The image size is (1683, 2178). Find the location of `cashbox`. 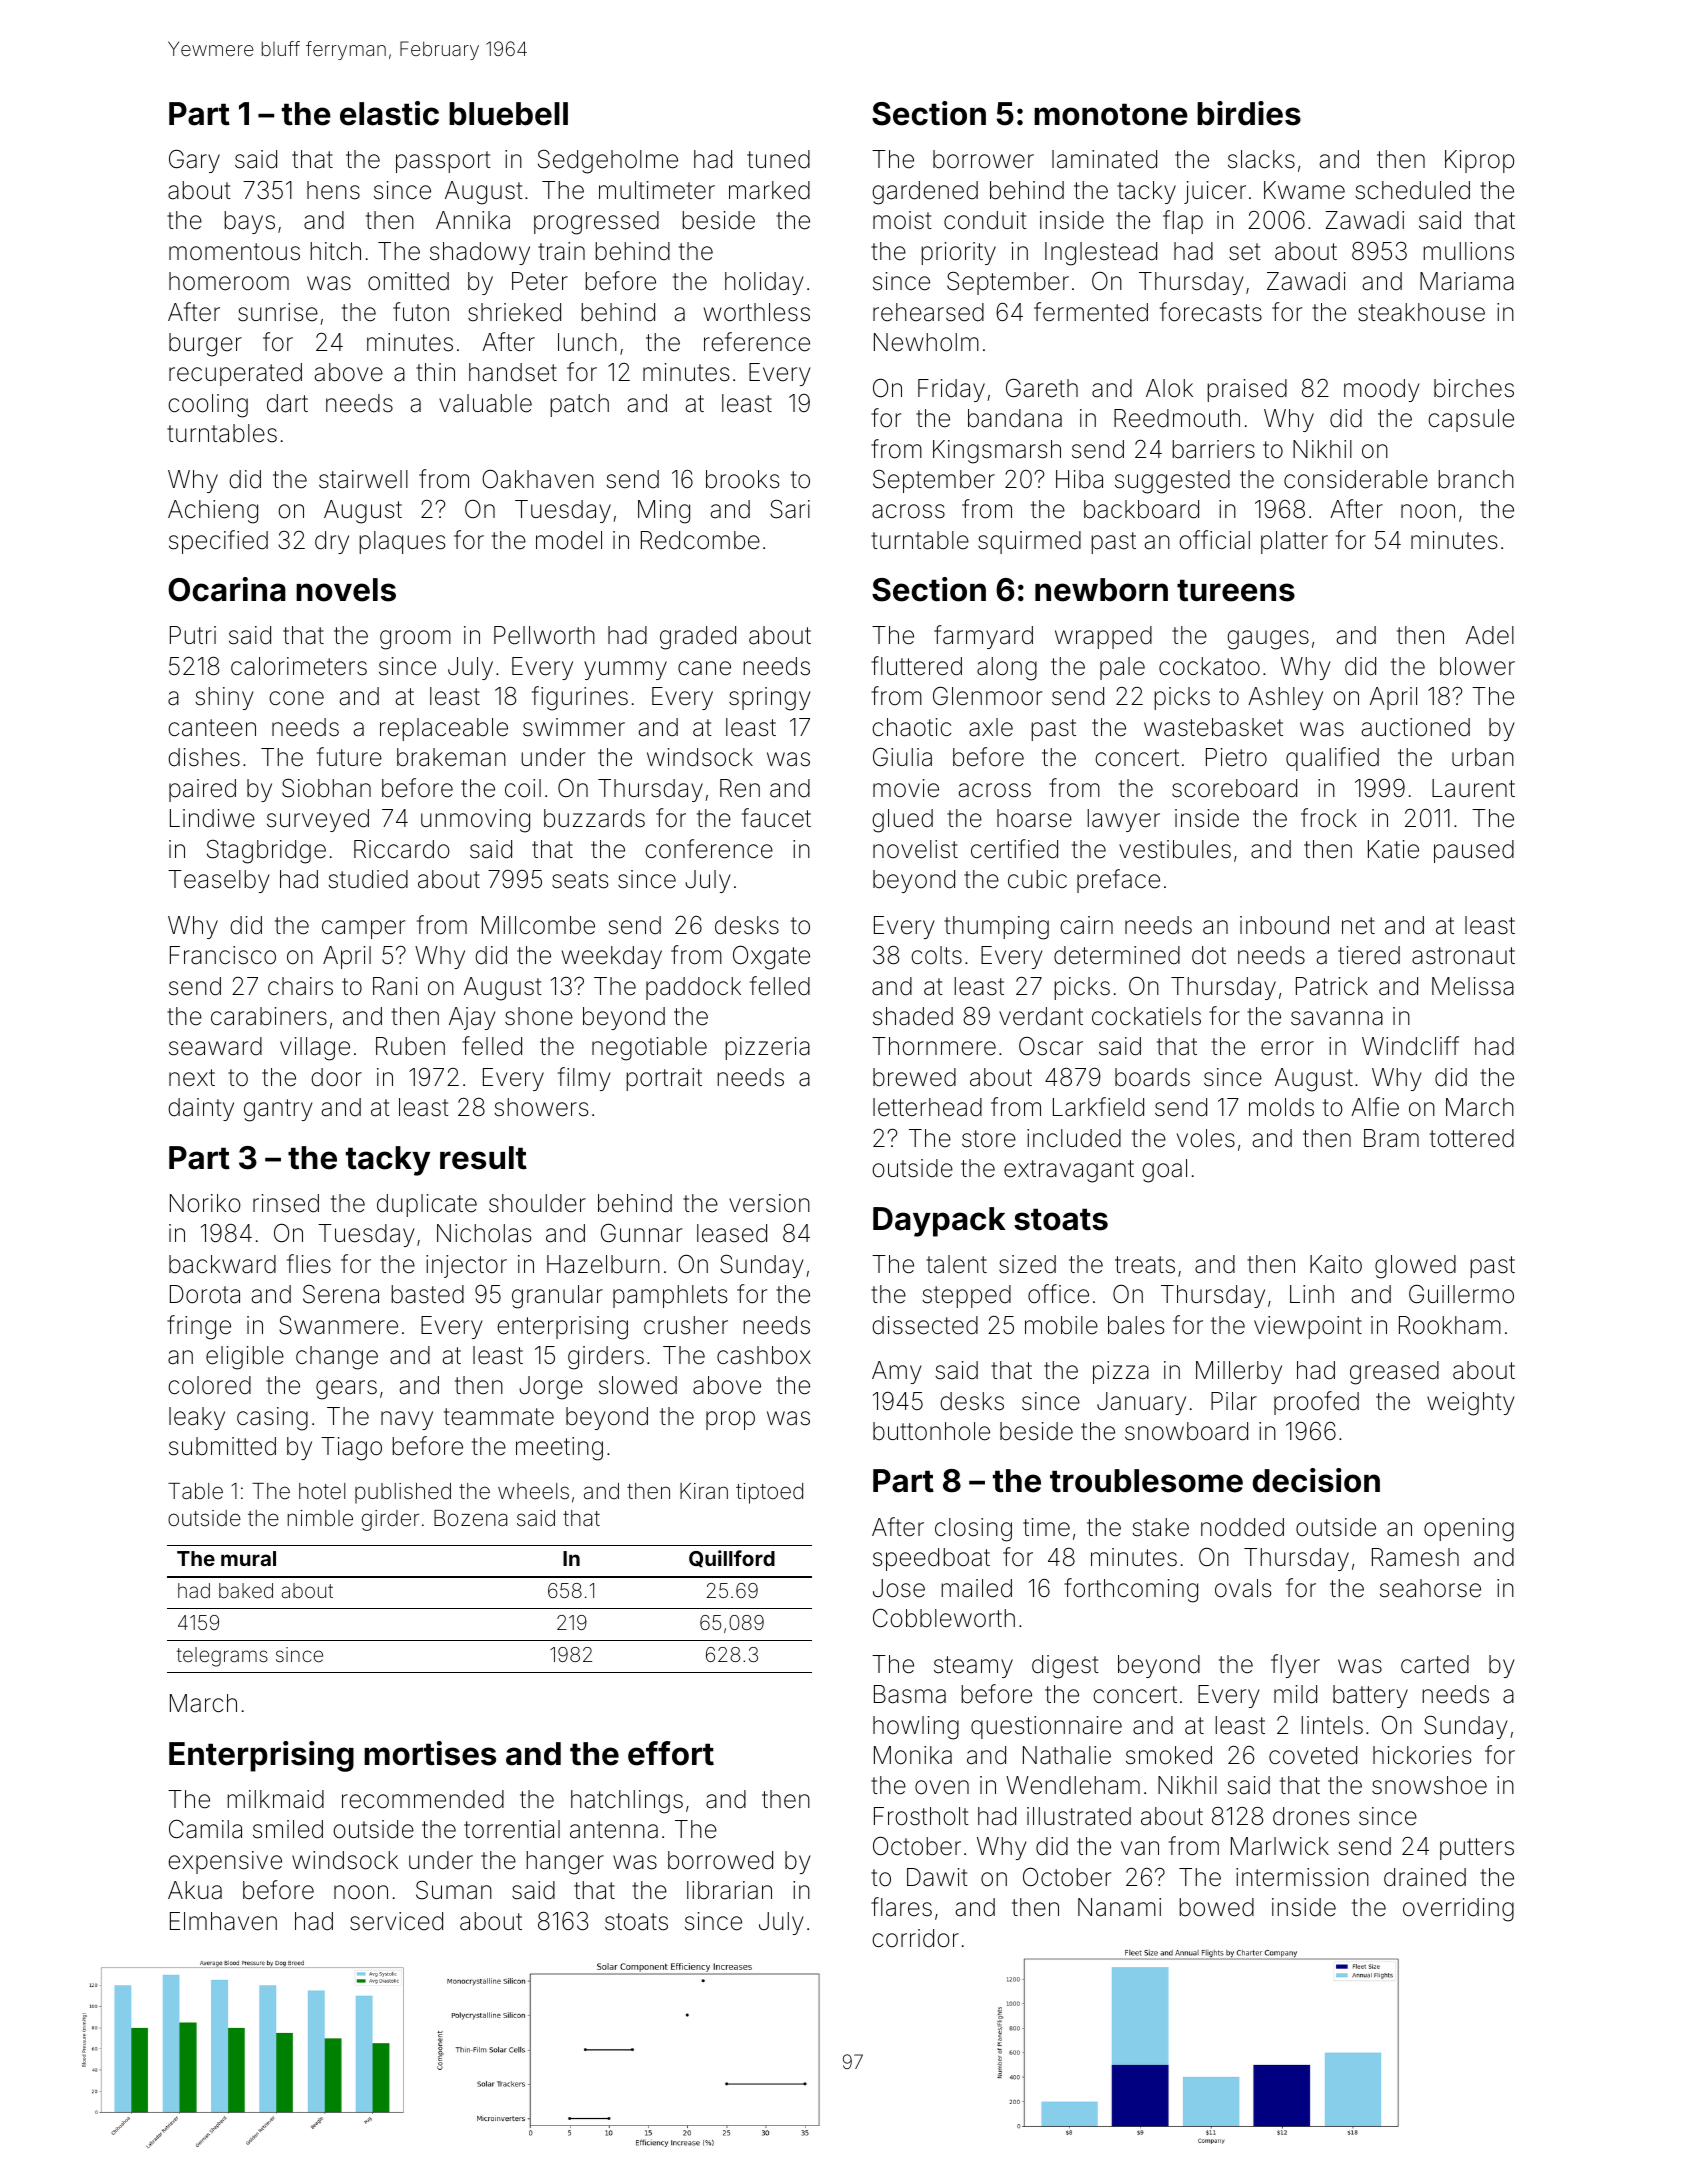

cashbox is located at coordinates (764, 1355).
